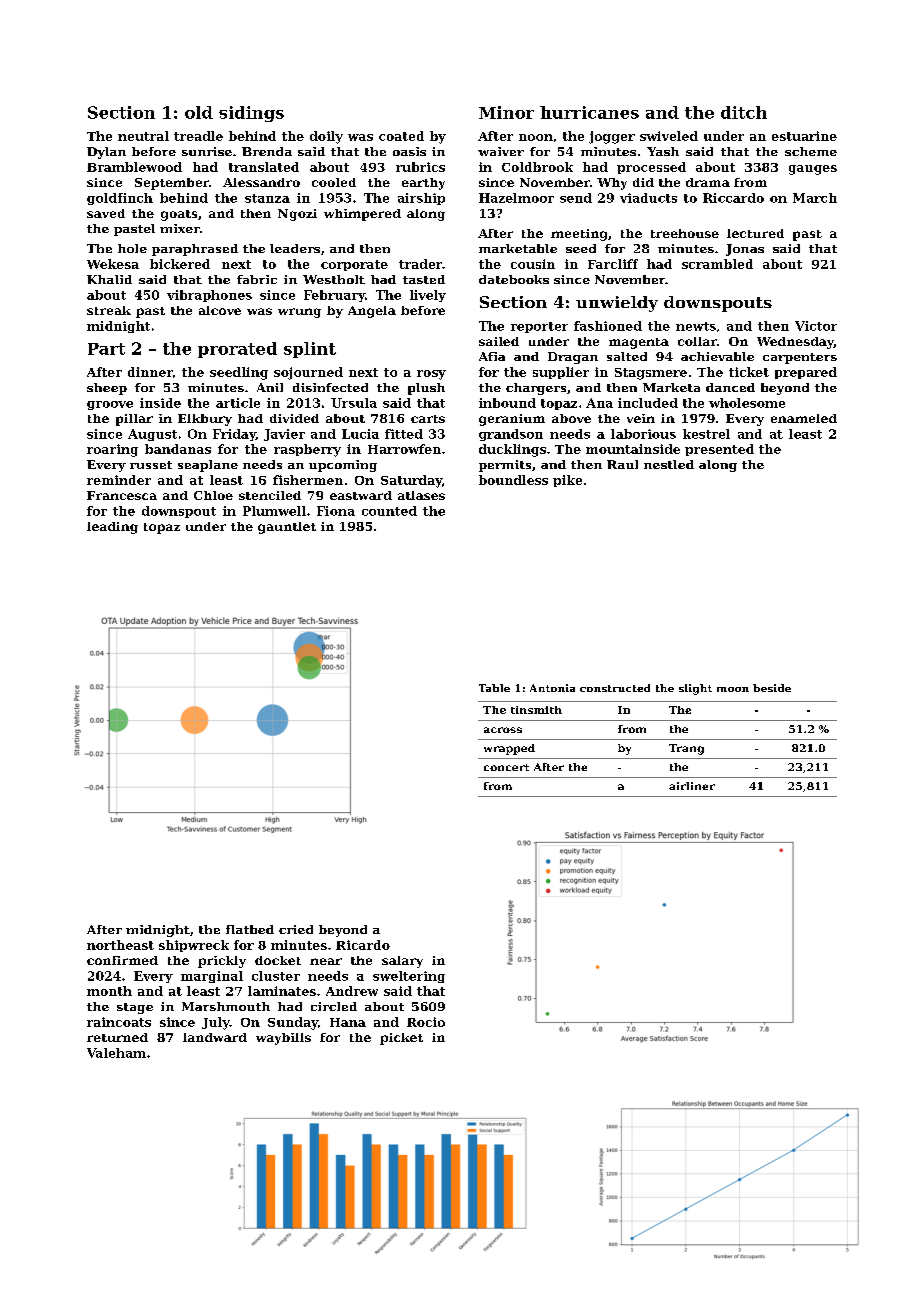  What do you see at coordinates (733, 198) in the page?
I see `Riccardo` at bounding box center [733, 198].
